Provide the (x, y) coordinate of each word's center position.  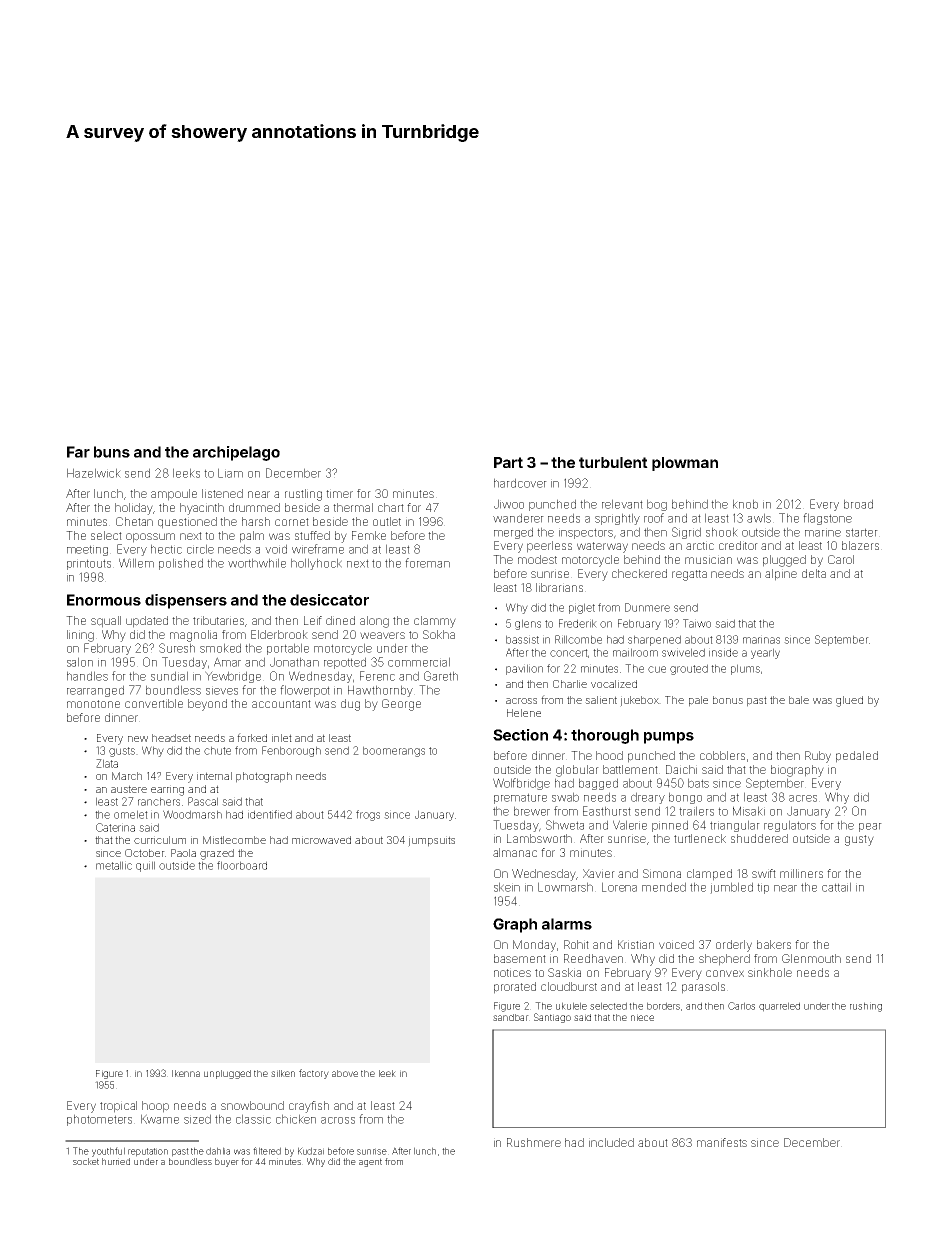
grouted (689, 669)
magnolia (193, 636)
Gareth (441, 676)
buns (112, 452)
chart (391, 507)
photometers (99, 1120)
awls (759, 518)
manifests (722, 1142)
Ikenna (186, 1073)
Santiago (552, 1018)
